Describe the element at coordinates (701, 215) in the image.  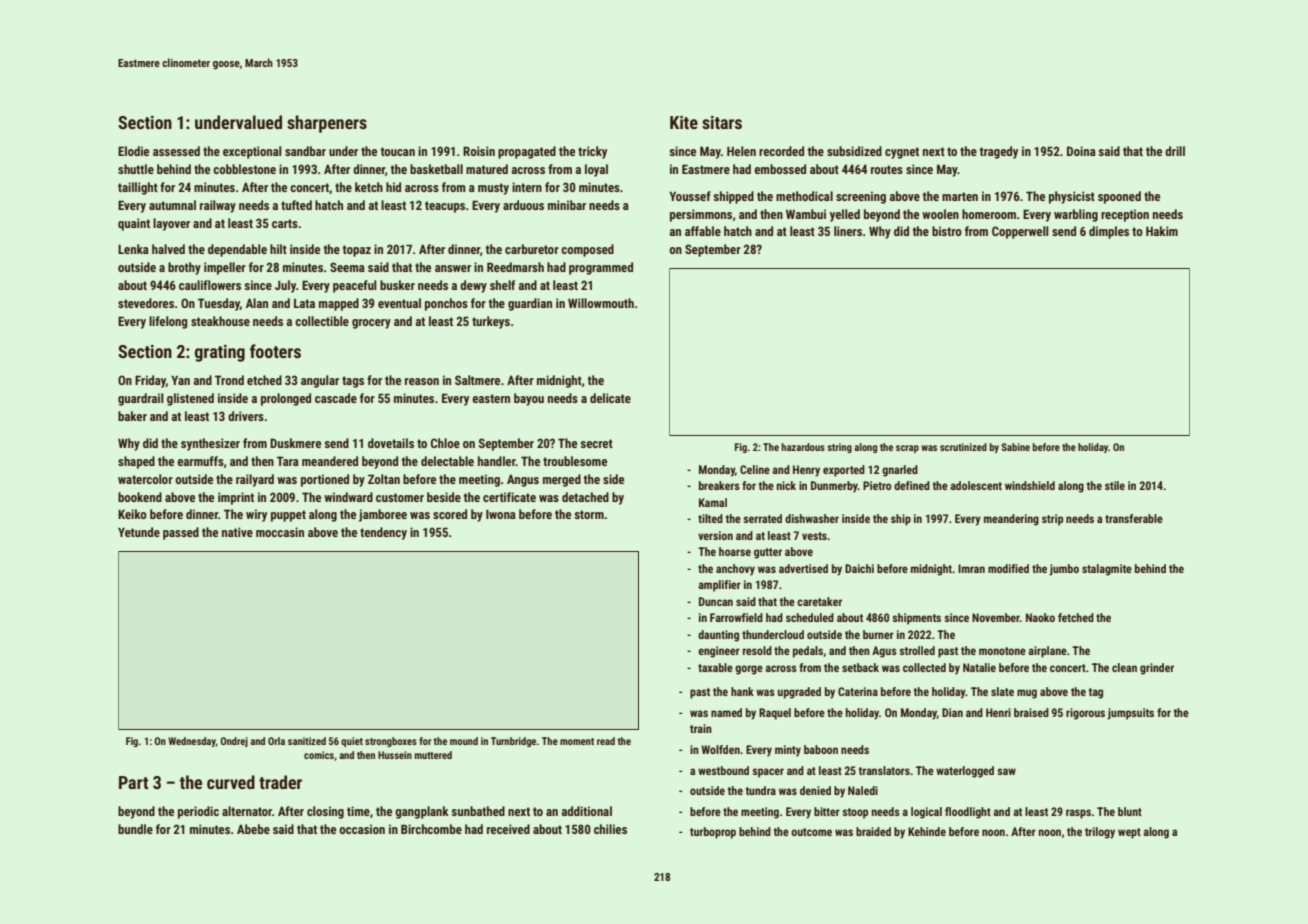
I see `persimmons` at that location.
